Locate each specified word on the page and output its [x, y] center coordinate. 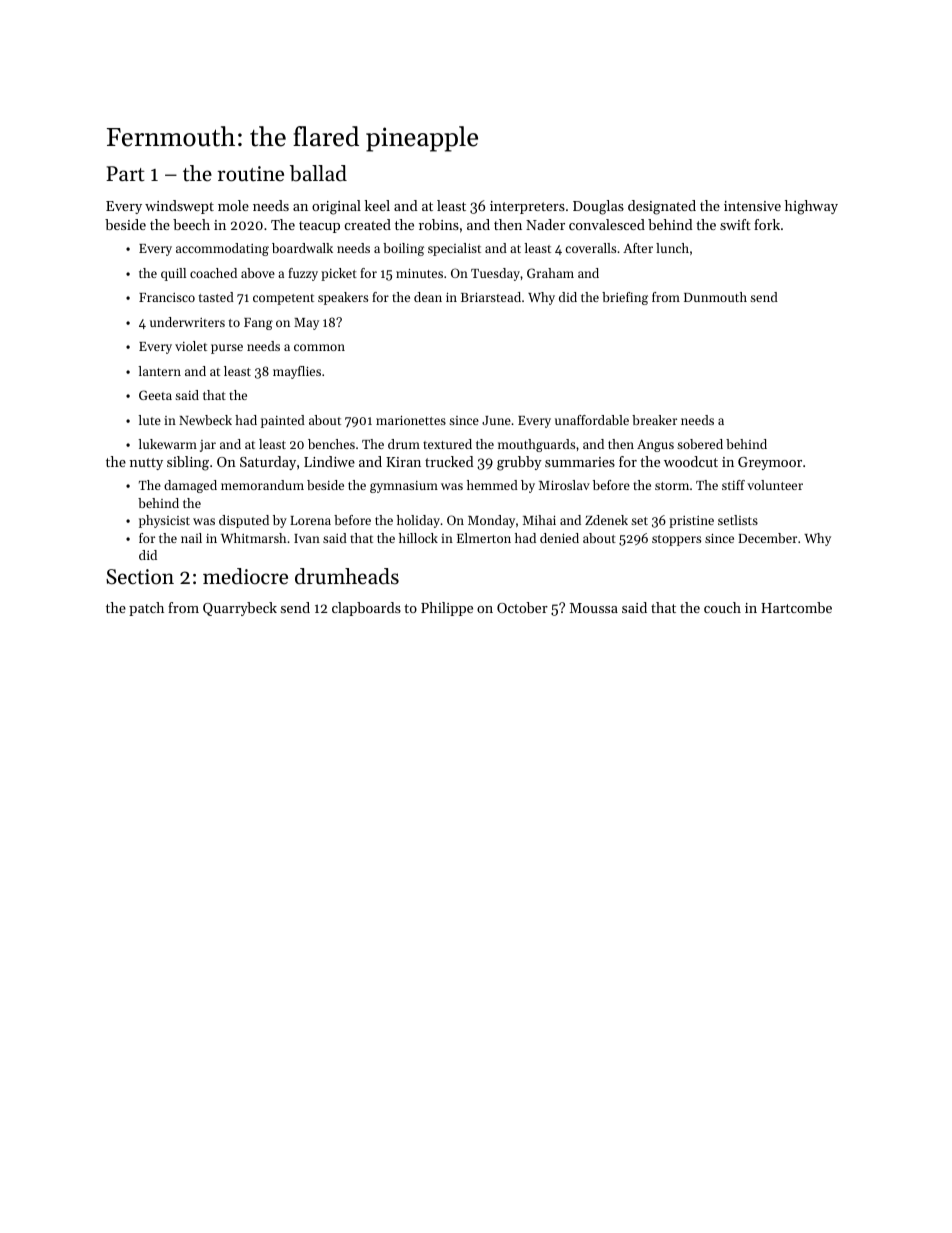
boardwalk [302, 248]
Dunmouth [715, 297]
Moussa [594, 608]
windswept [179, 207]
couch [722, 607]
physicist [164, 521]
